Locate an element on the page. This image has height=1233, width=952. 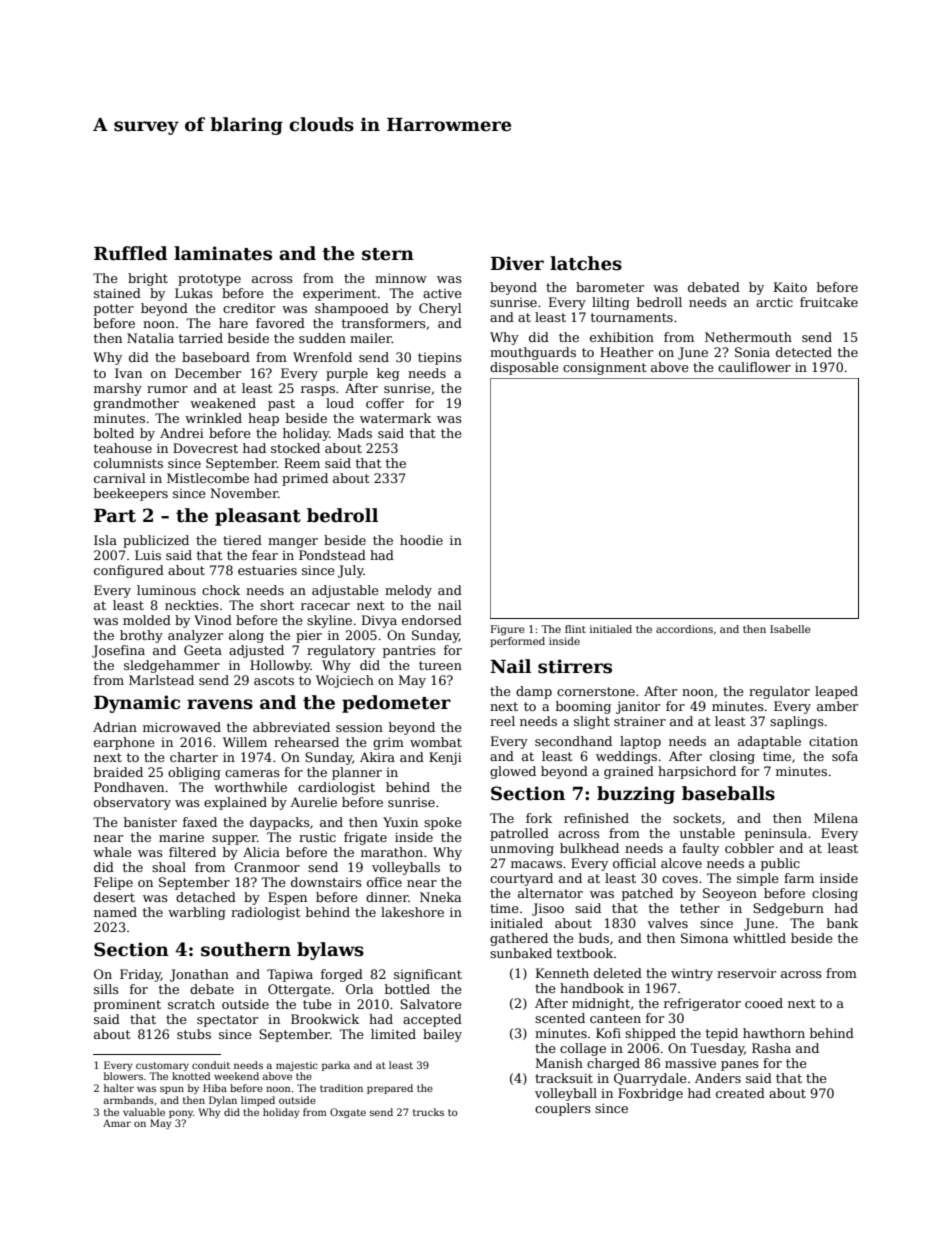
Amar is located at coordinates (117, 1123).
